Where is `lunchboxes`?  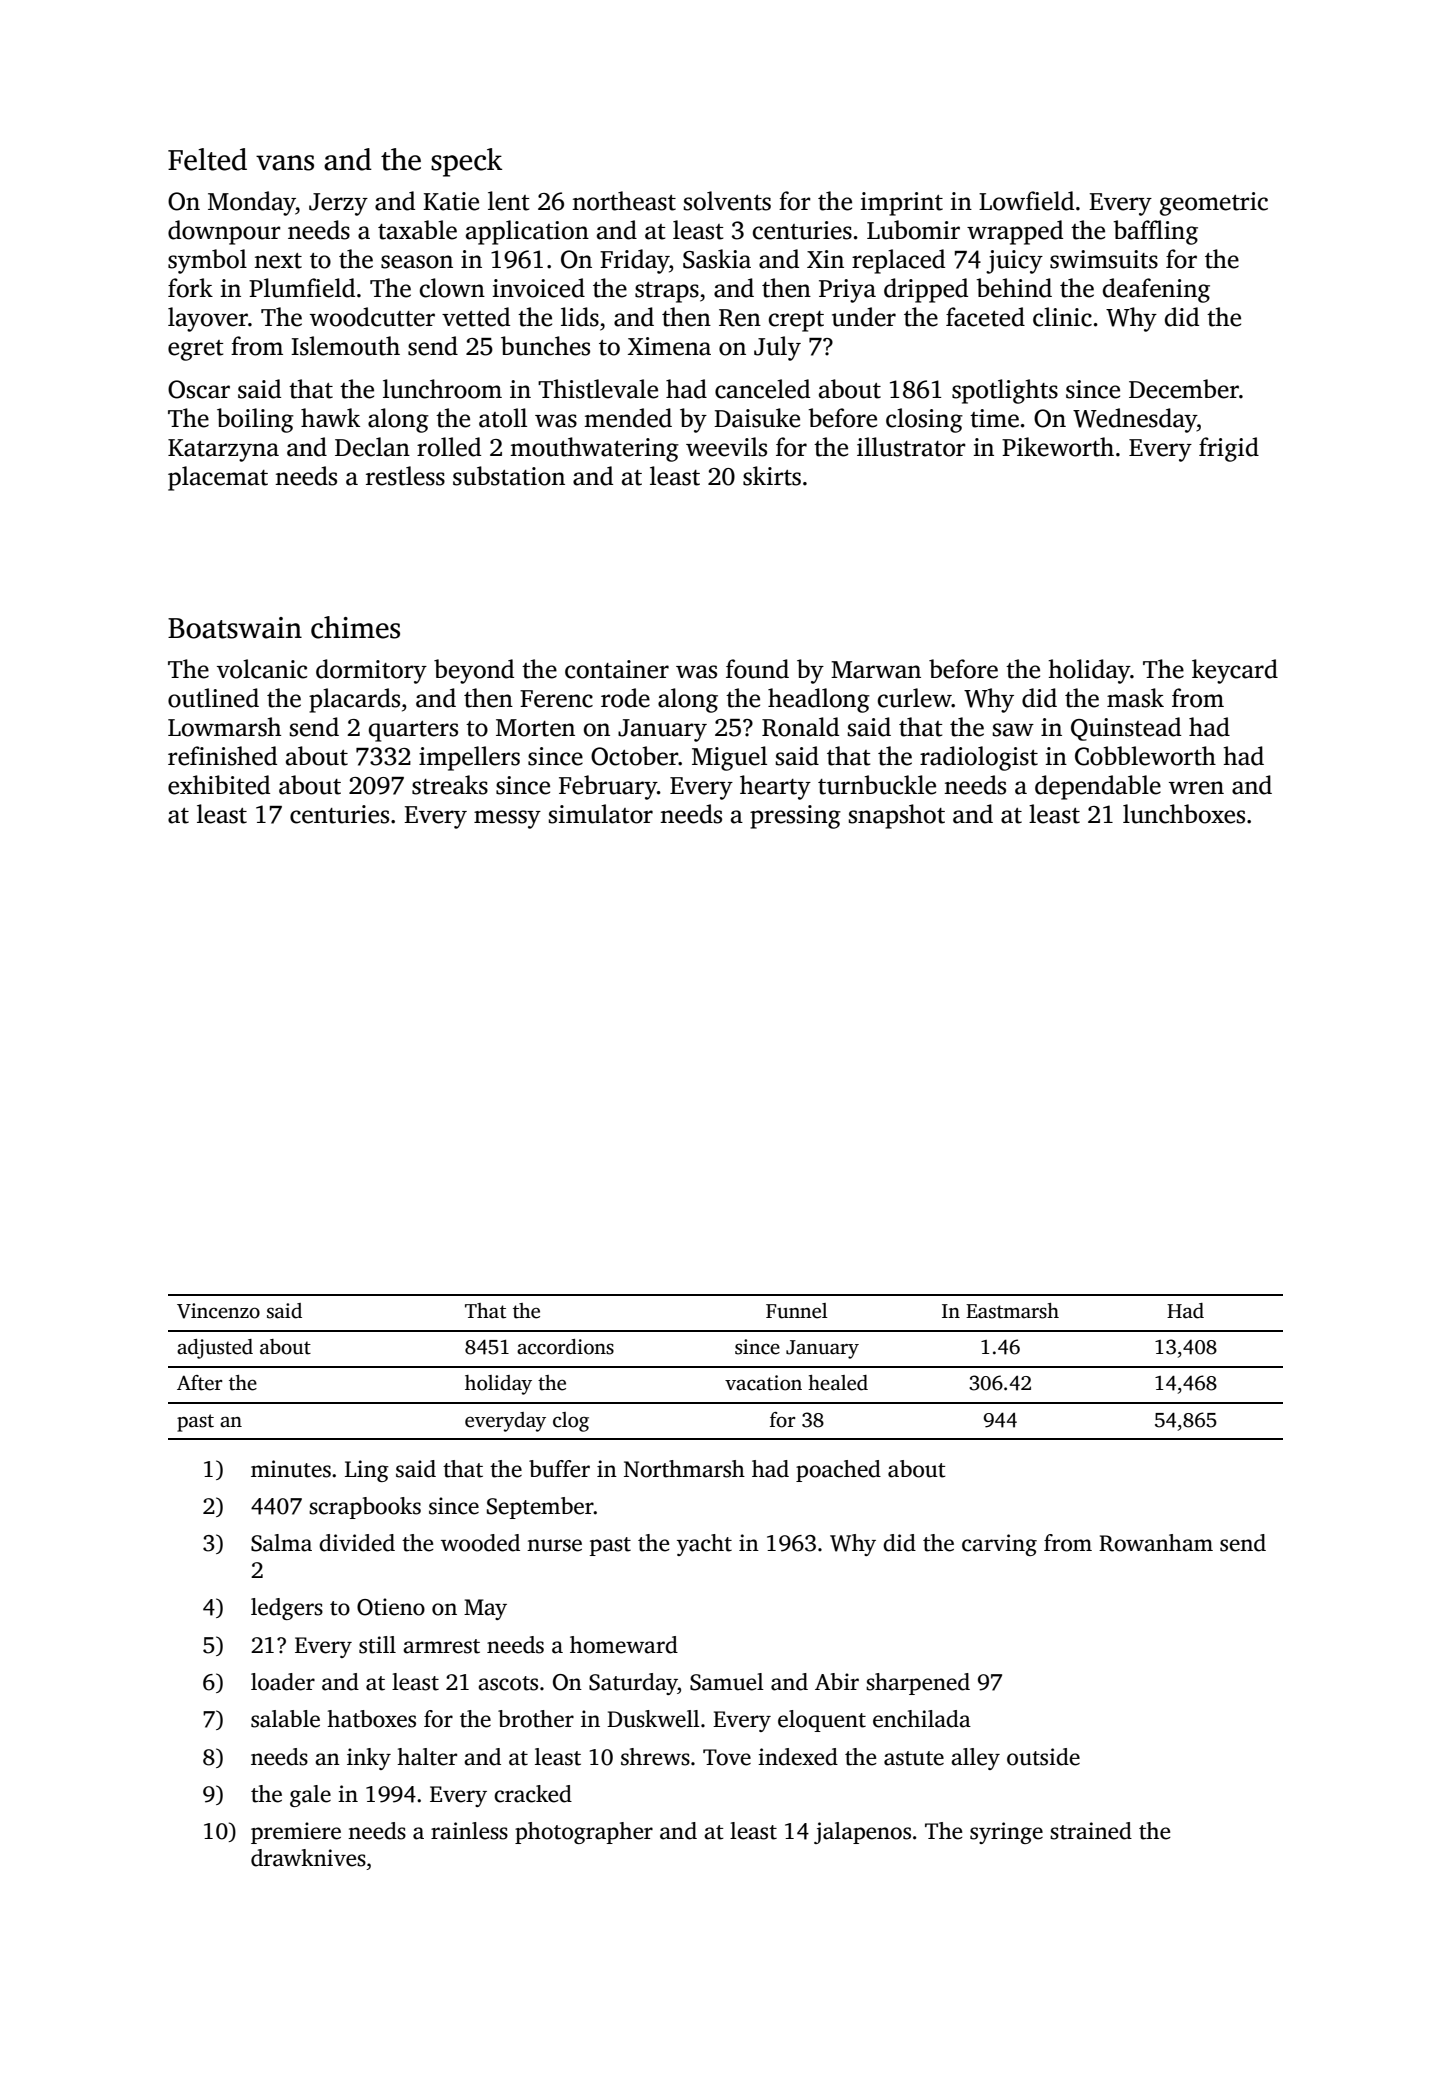 lunchboxes is located at coordinates (1184, 814).
